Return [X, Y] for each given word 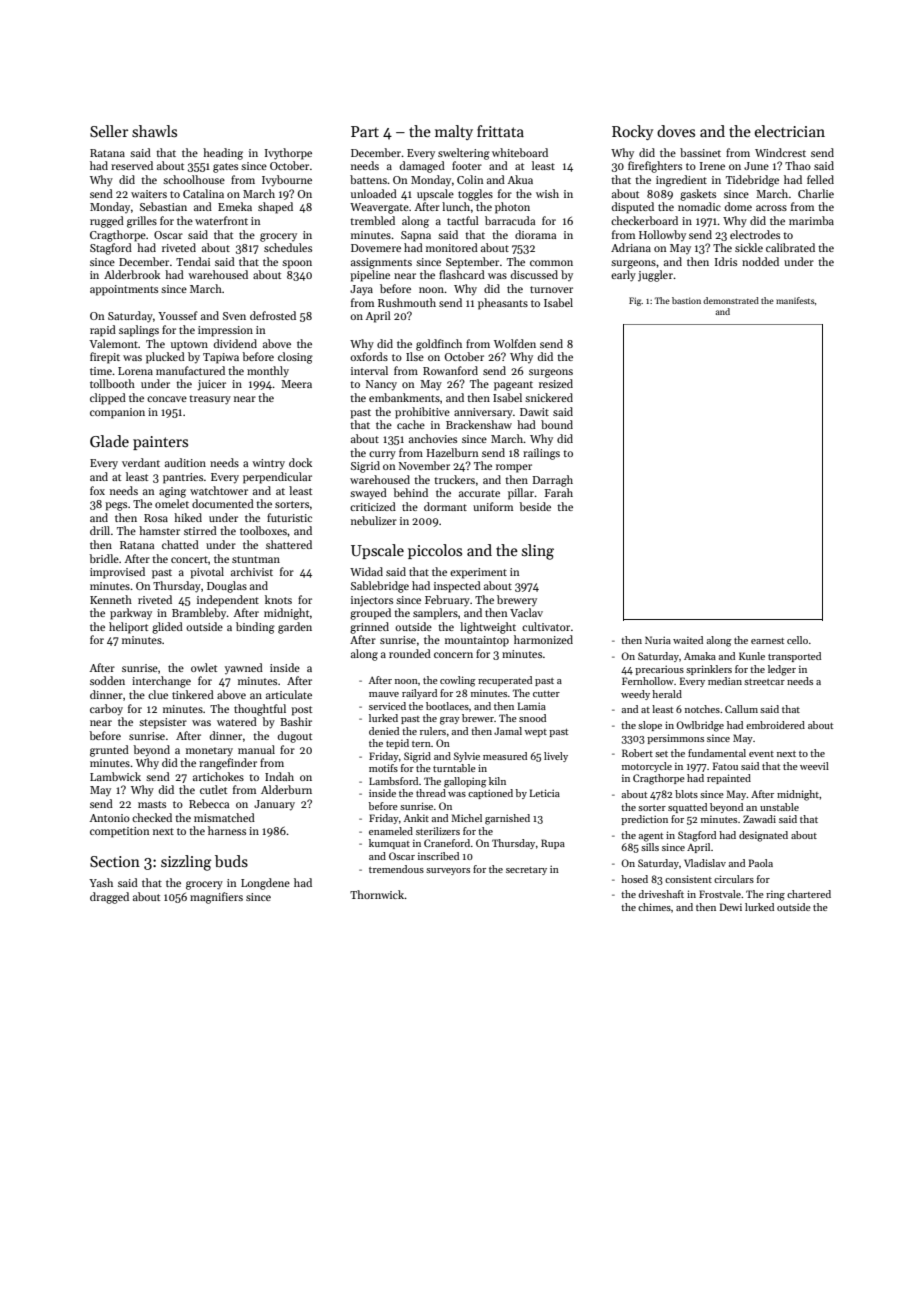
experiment [478, 573]
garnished [507, 819]
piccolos [435, 551]
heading [223, 154]
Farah [559, 492]
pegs [116, 506]
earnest [767, 641]
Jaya [361, 290]
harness [227, 830]
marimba [811, 220]
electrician [790, 131]
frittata [500, 131]
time [101, 371]
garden [295, 628]
